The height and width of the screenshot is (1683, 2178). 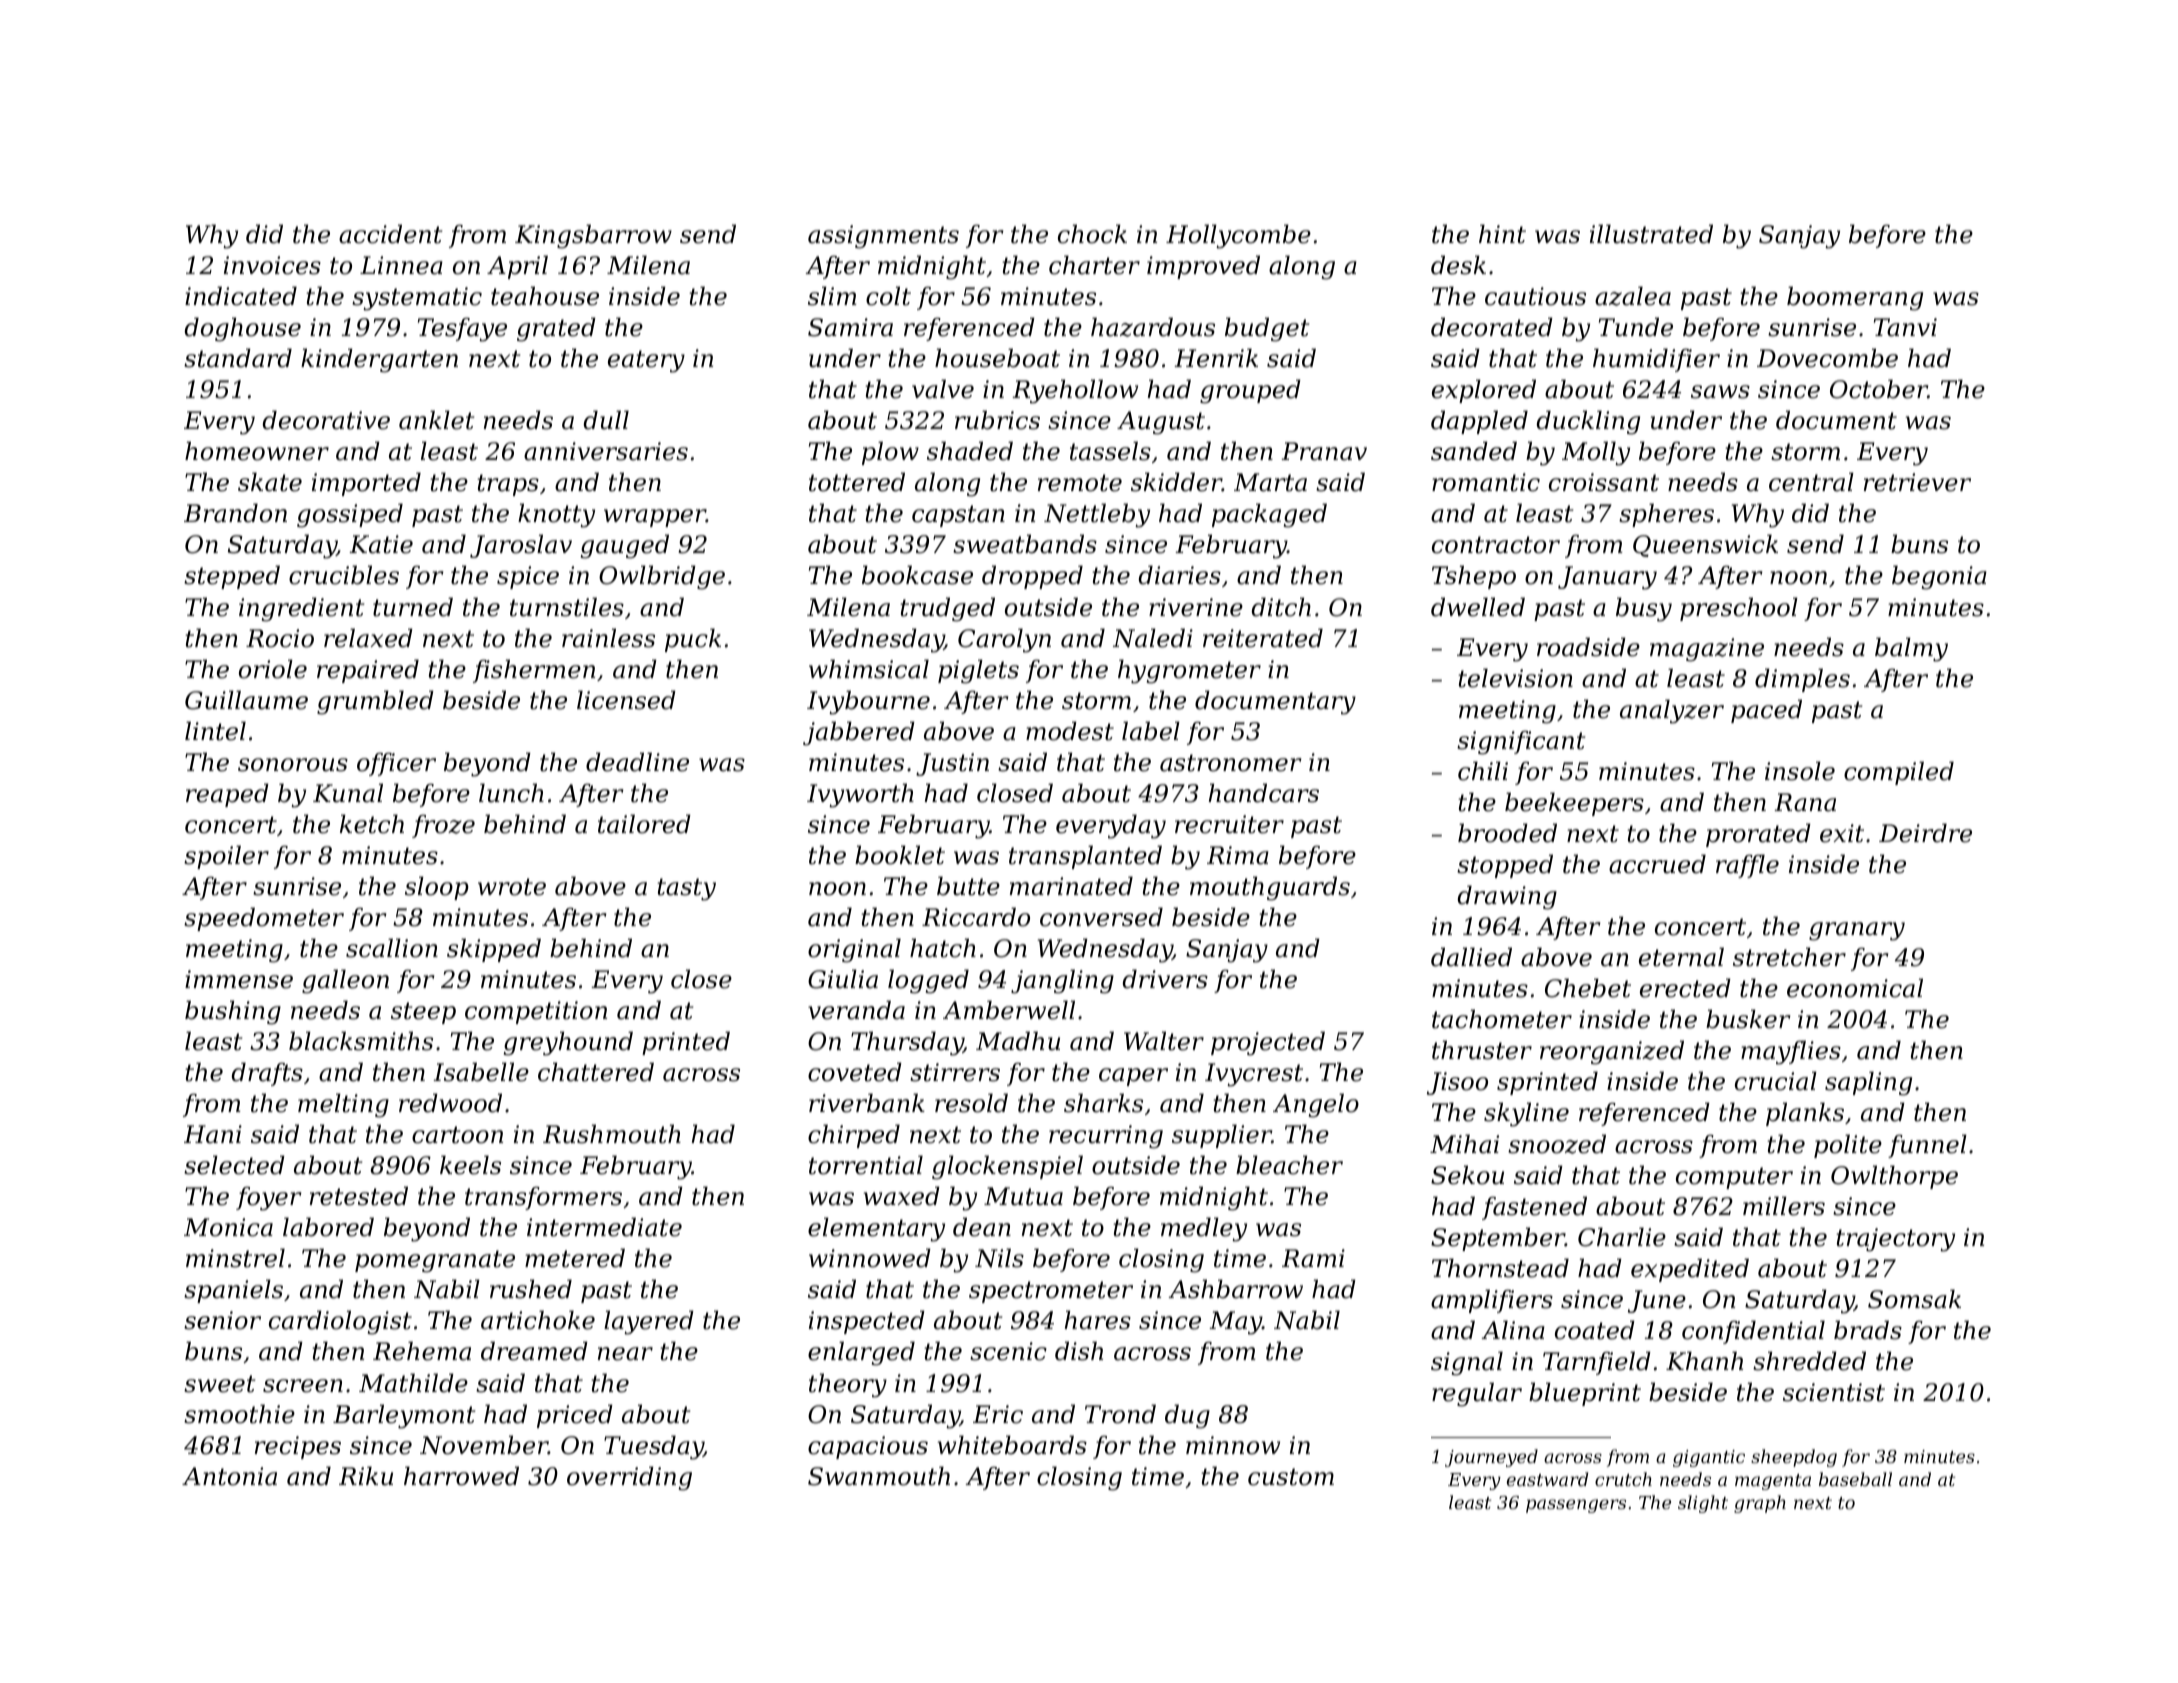 I want to click on deadline, so click(x=637, y=762).
